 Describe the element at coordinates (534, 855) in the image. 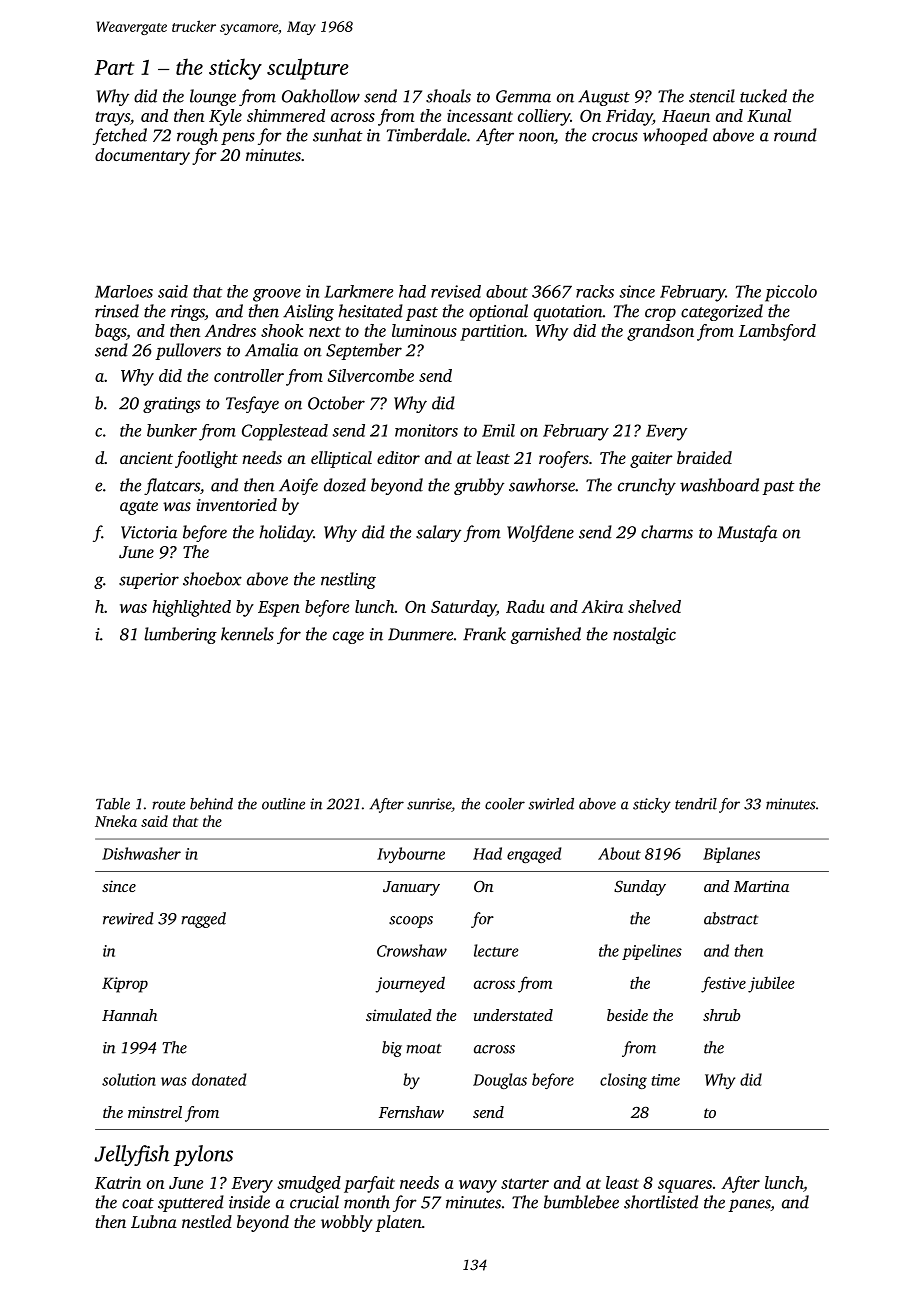

I see `engaged` at that location.
